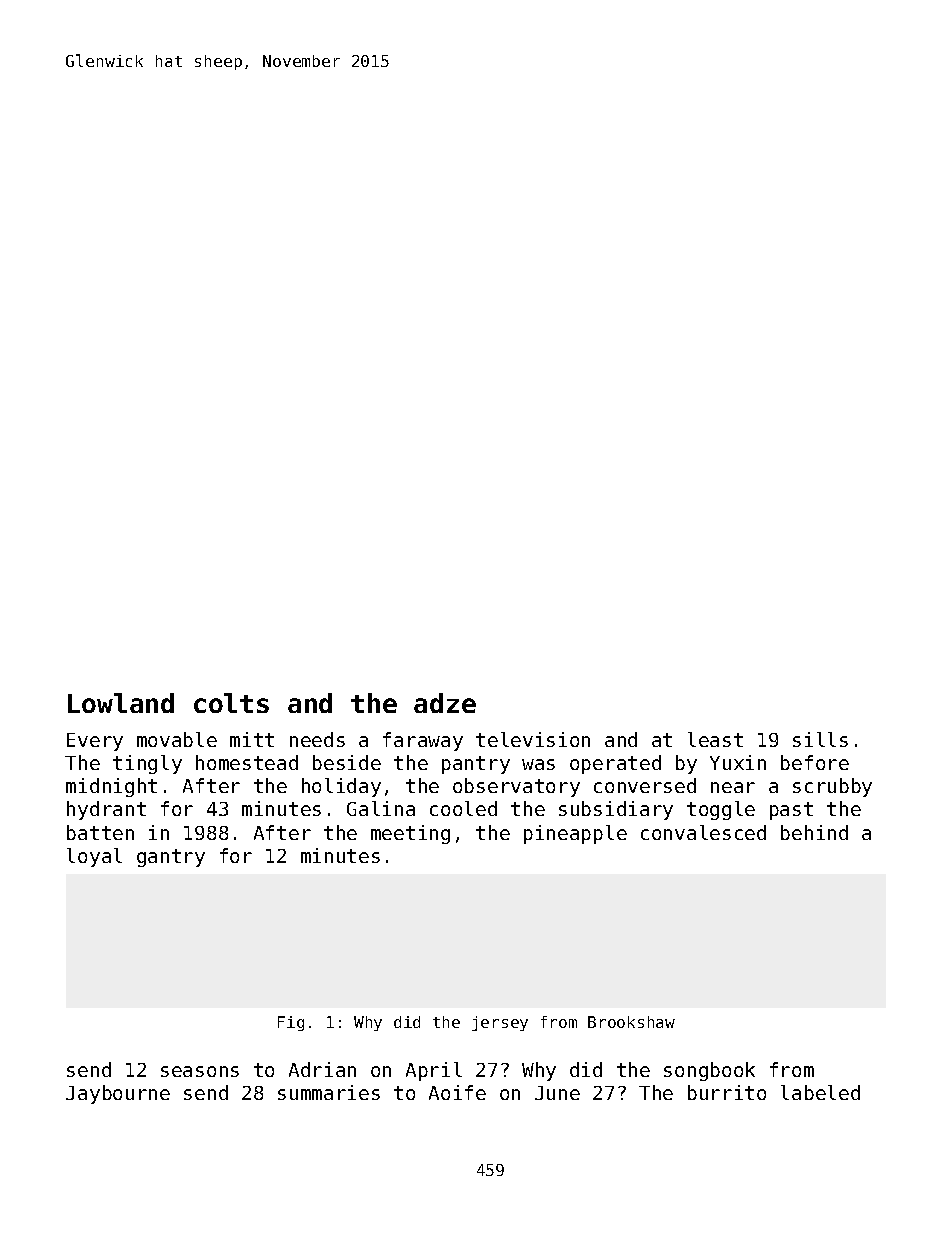  I want to click on convalesced, so click(703, 832).
